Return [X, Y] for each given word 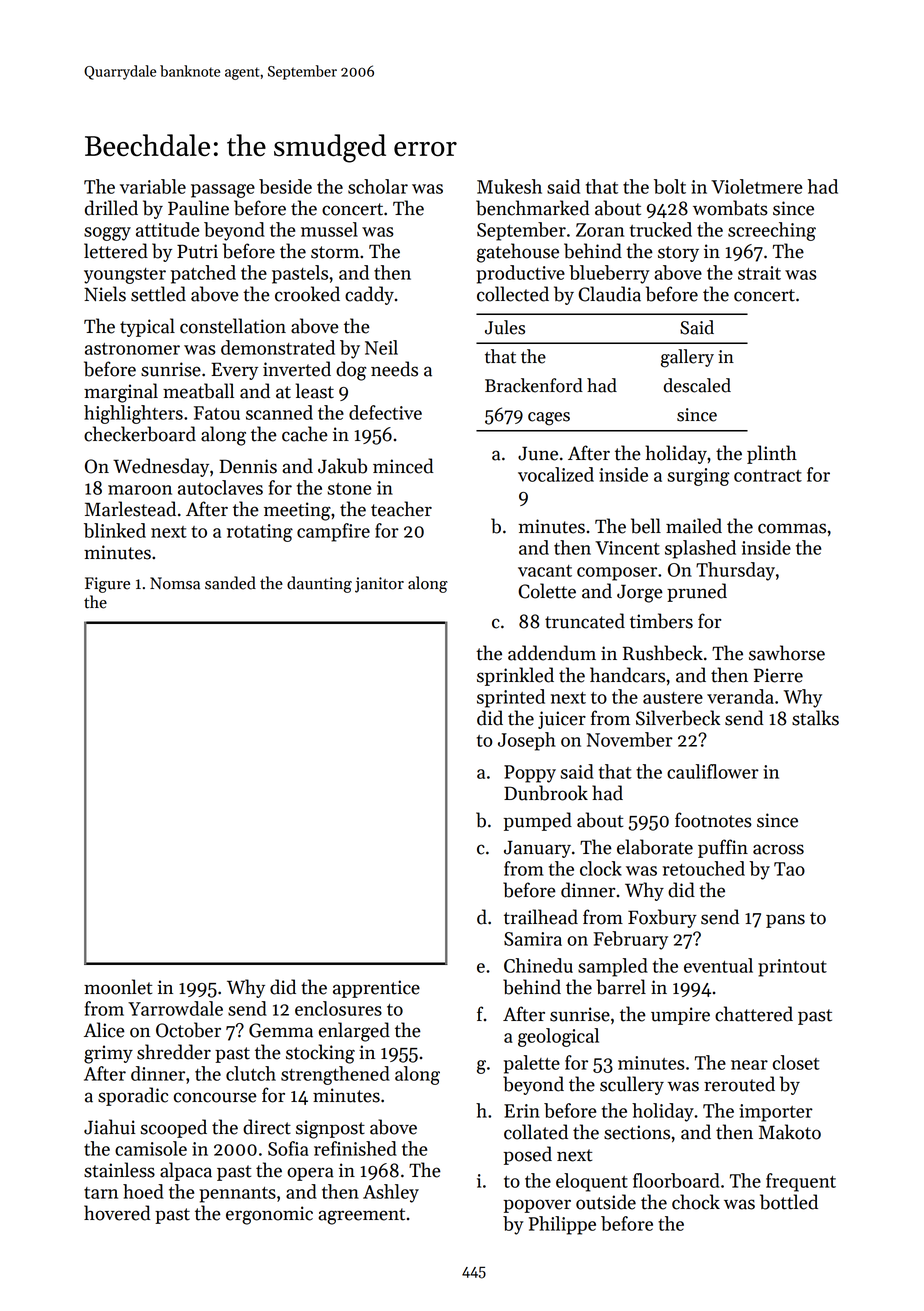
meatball [198, 391]
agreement [361, 1216]
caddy [369, 295]
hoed [143, 1191]
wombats [730, 208]
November [630, 739]
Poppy [530, 774]
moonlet [118, 987]
